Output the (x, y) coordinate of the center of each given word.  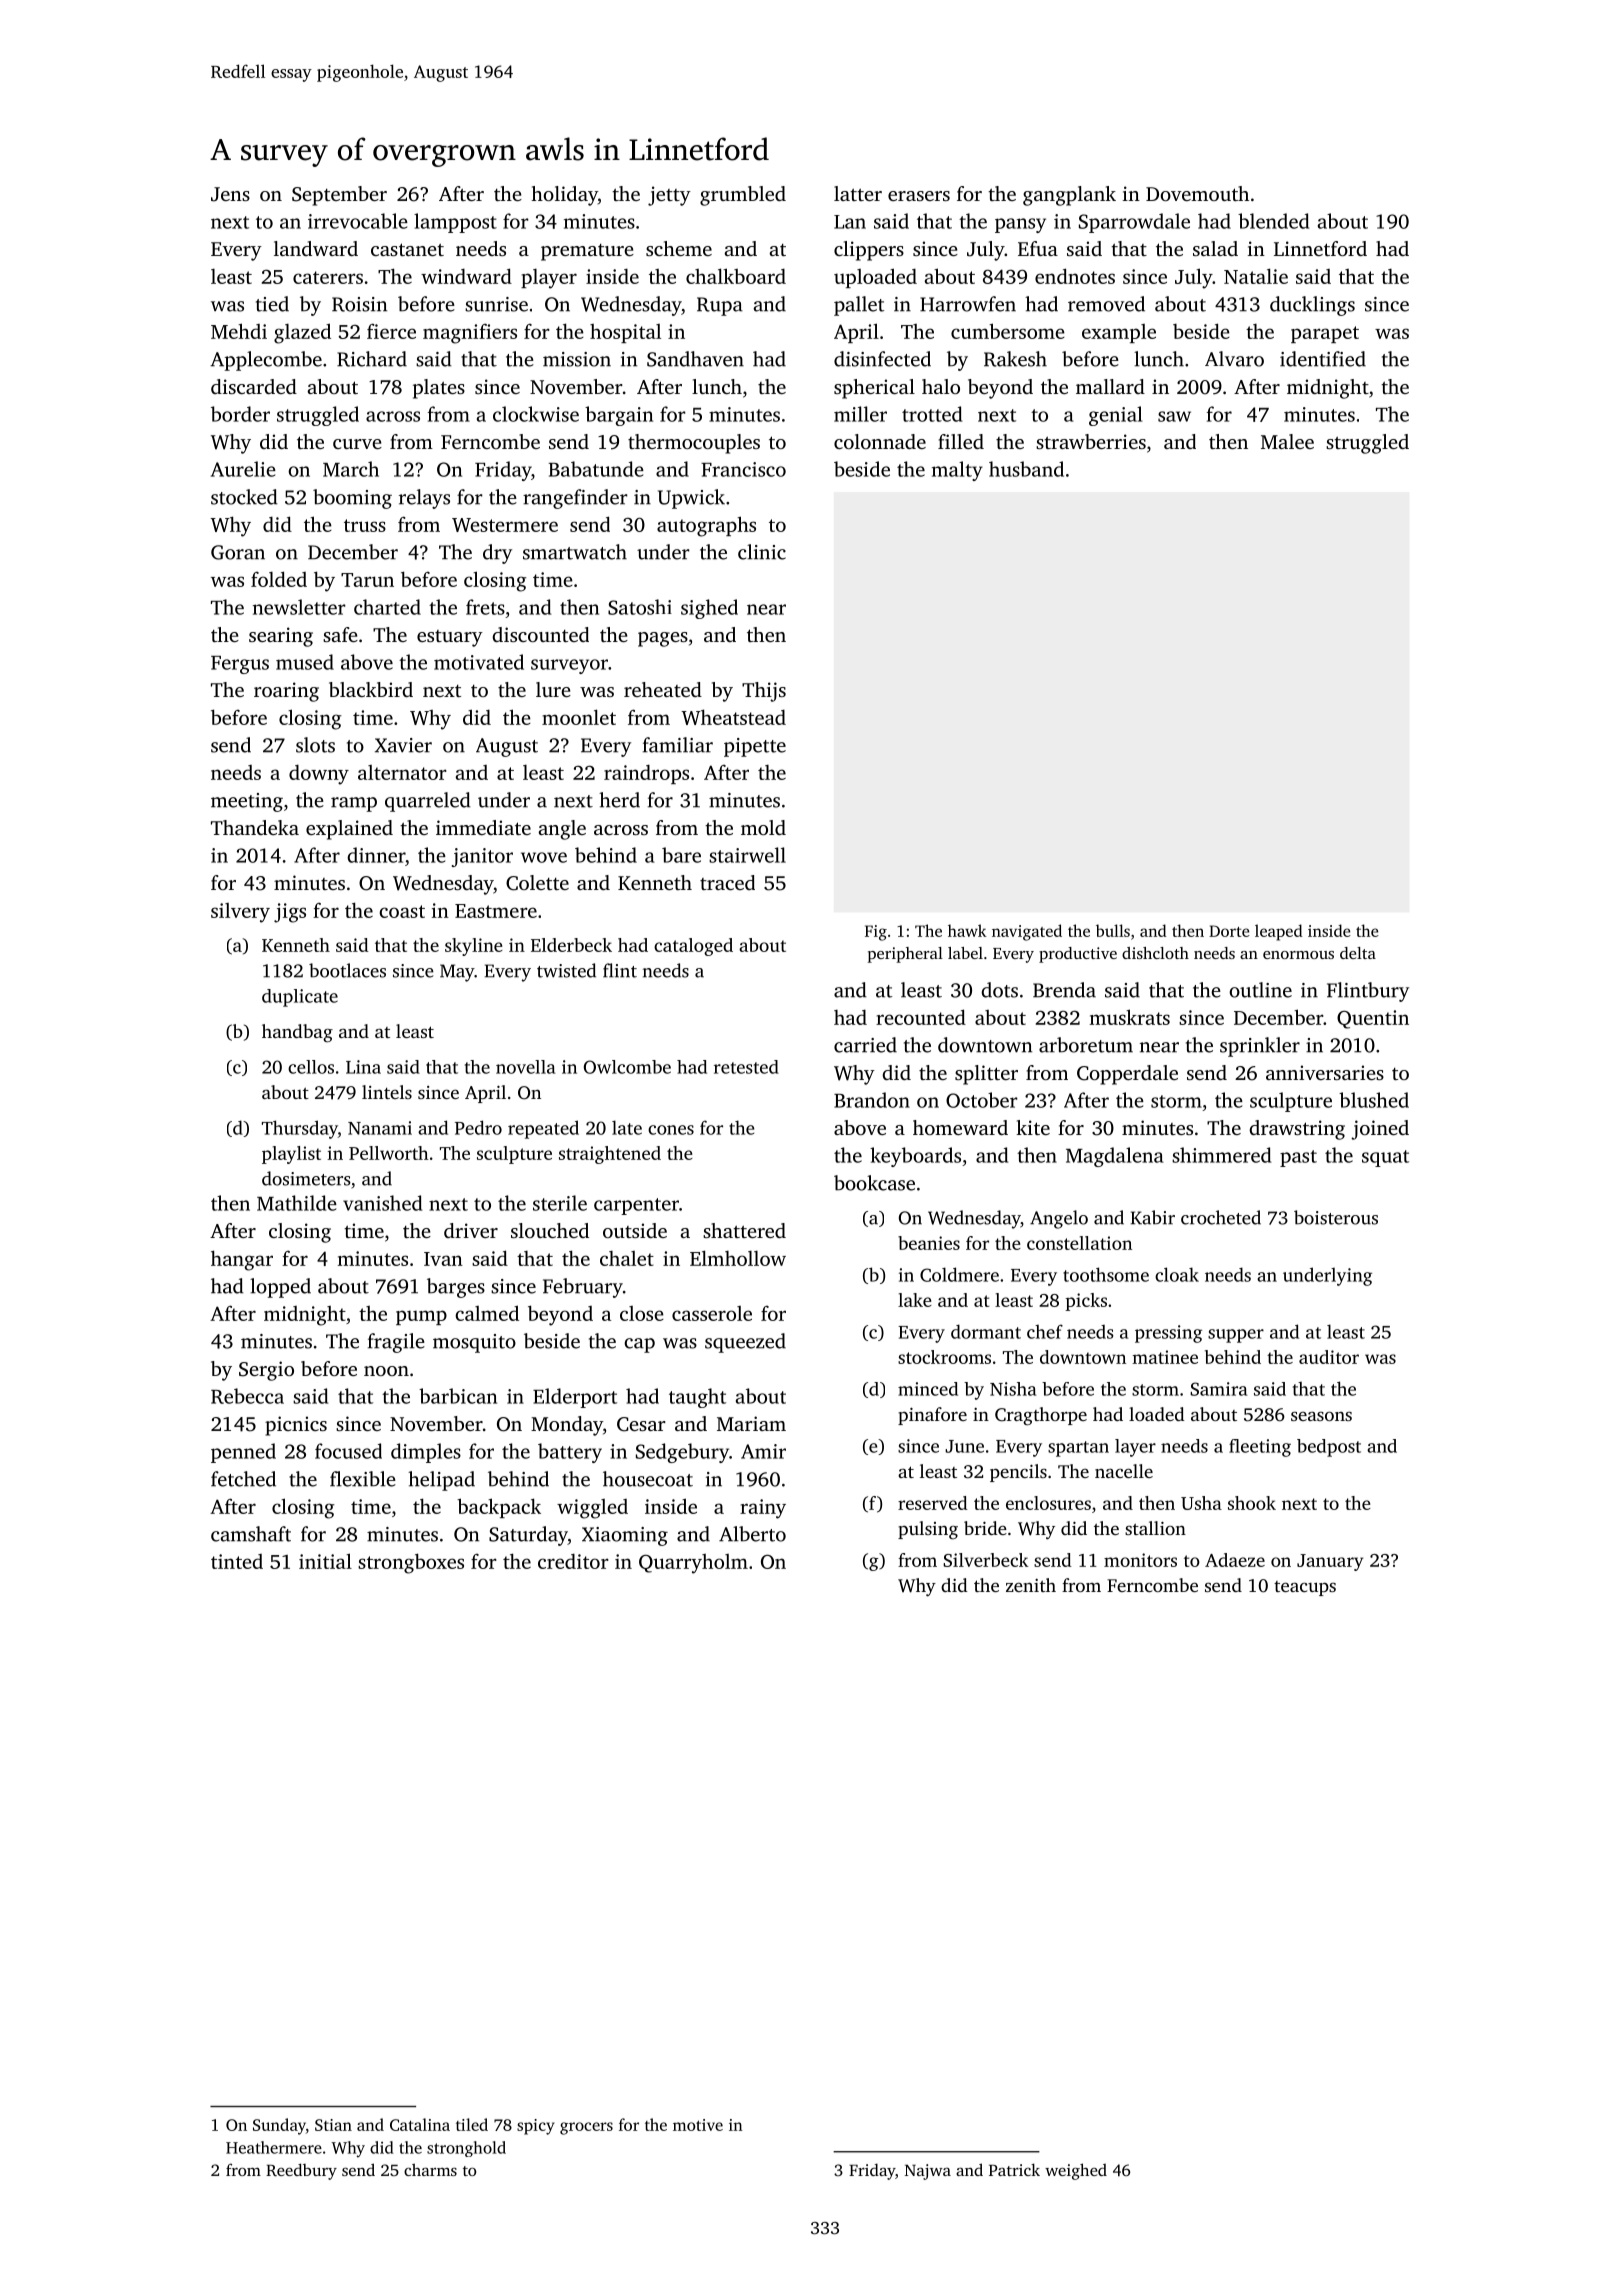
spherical (874, 389)
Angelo (1059, 1219)
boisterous (1336, 1217)
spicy (536, 2127)
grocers (586, 2128)
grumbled (743, 196)
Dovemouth (1197, 193)
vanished (382, 1203)
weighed (1076, 2171)
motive (698, 2125)
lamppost (455, 223)
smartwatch (575, 552)
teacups (1305, 1588)
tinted (237, 1561)
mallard (1110, 386)
